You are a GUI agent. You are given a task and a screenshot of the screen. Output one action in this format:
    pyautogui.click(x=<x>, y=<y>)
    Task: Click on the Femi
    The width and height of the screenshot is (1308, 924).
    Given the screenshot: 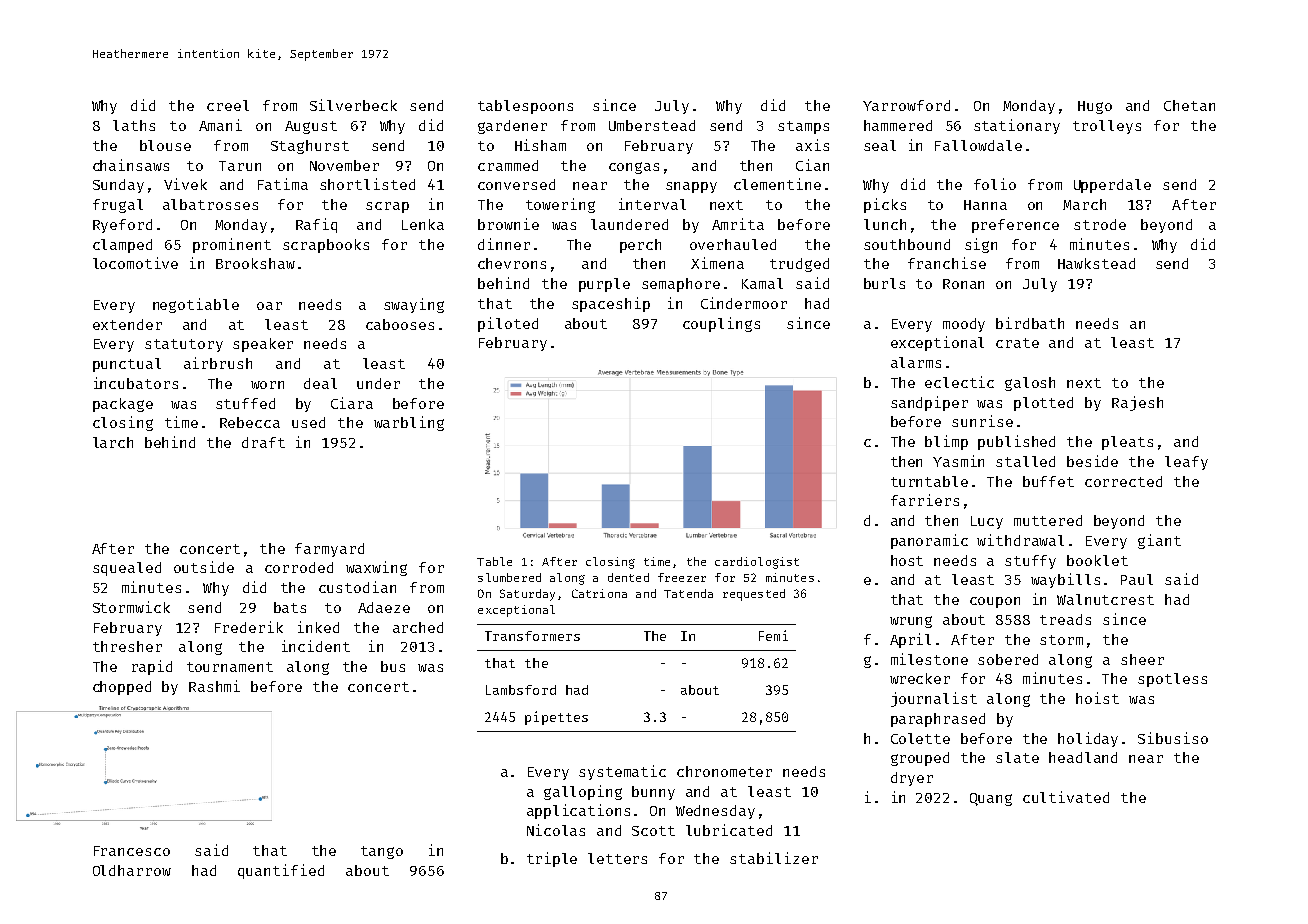 What is the action you would take?
    pyautogui.click(x=773, y=635)
